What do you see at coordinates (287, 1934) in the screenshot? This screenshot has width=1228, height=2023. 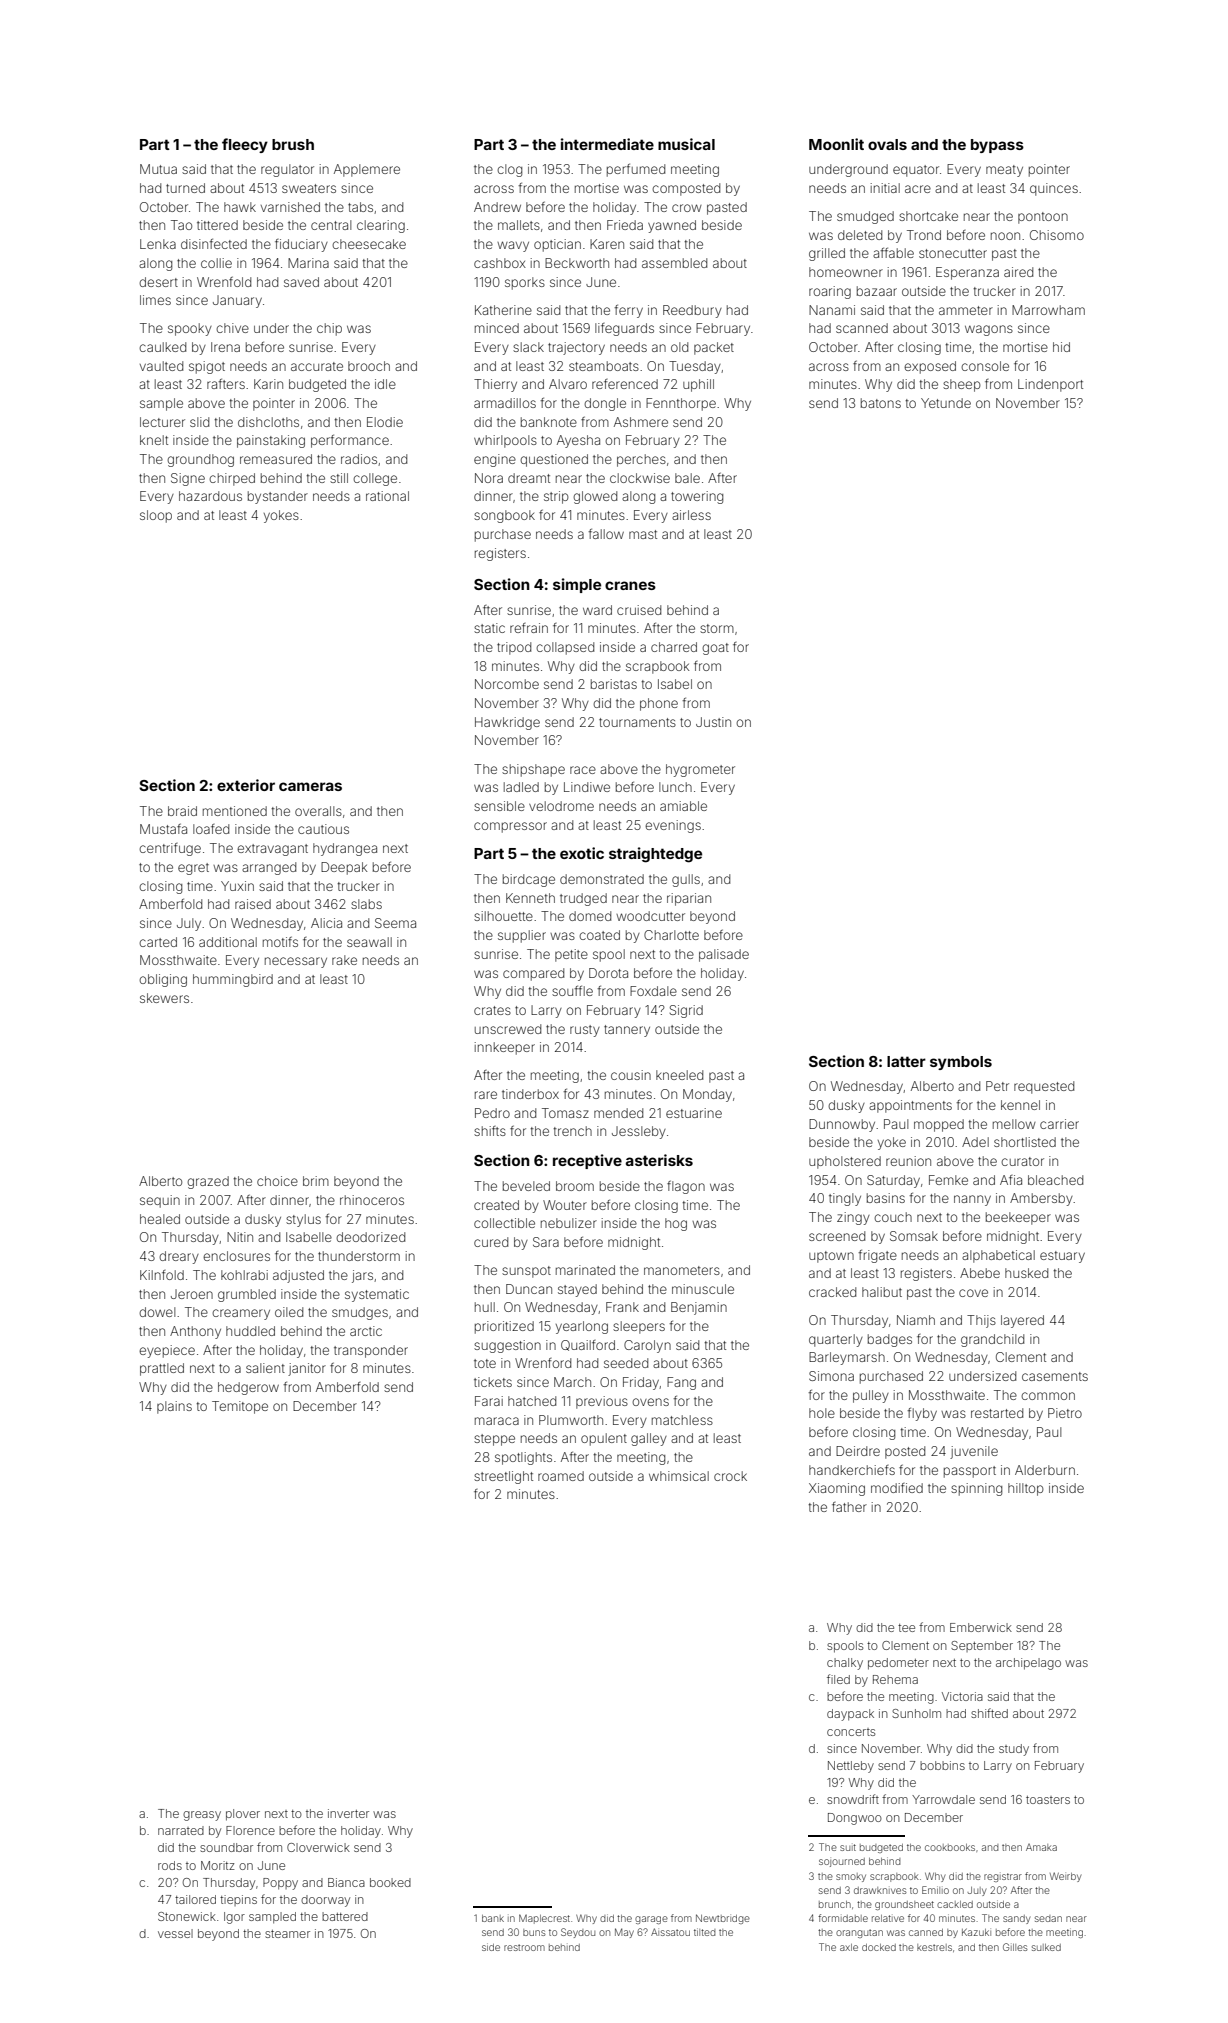 I see `steamer` at bounding box center [287, 1934].
